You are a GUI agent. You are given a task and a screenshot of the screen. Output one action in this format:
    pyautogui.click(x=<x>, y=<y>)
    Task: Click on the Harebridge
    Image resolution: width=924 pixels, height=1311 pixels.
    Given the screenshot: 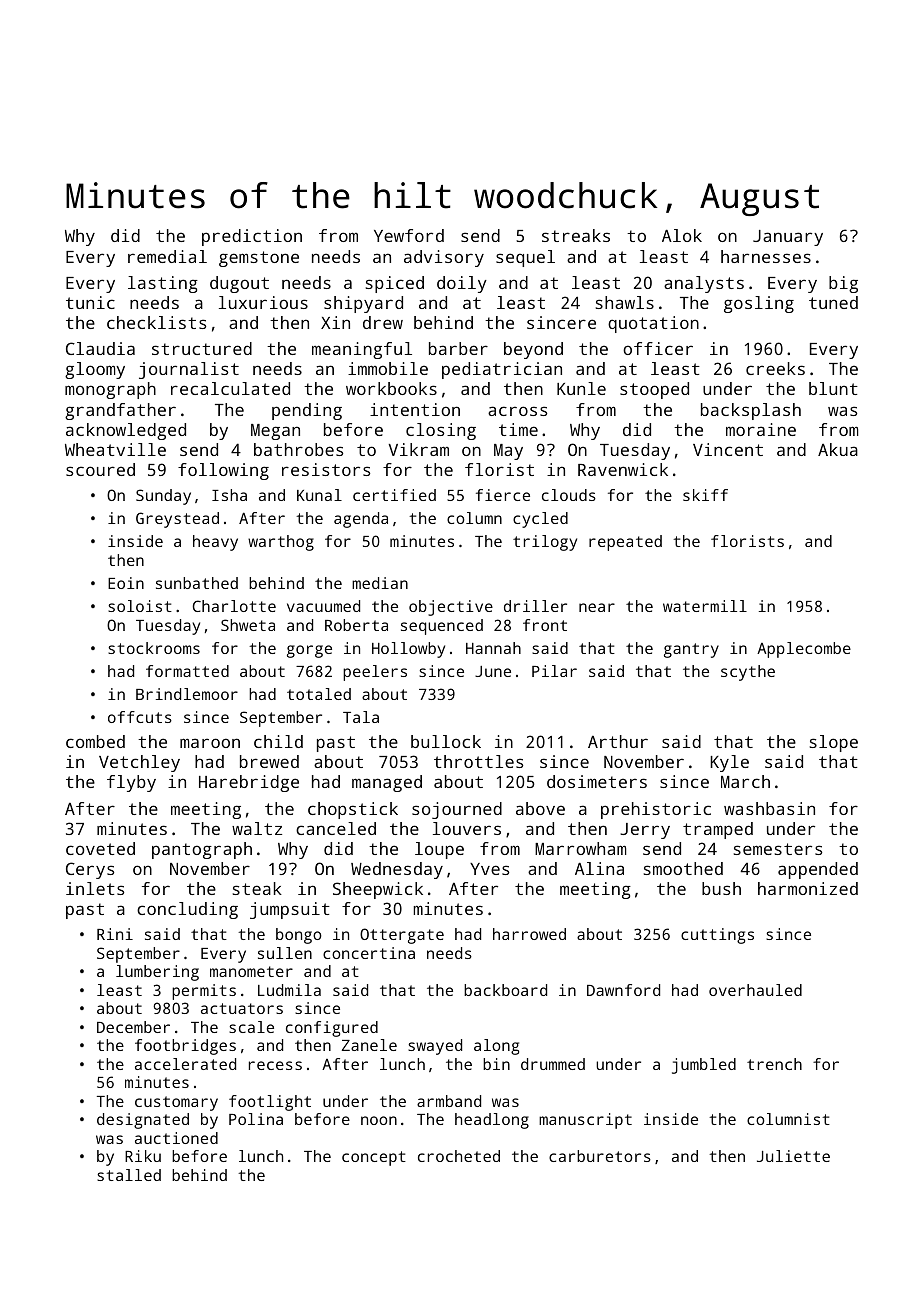 What is the action you would take?
    pyautogui.click(x=249, y=783)
